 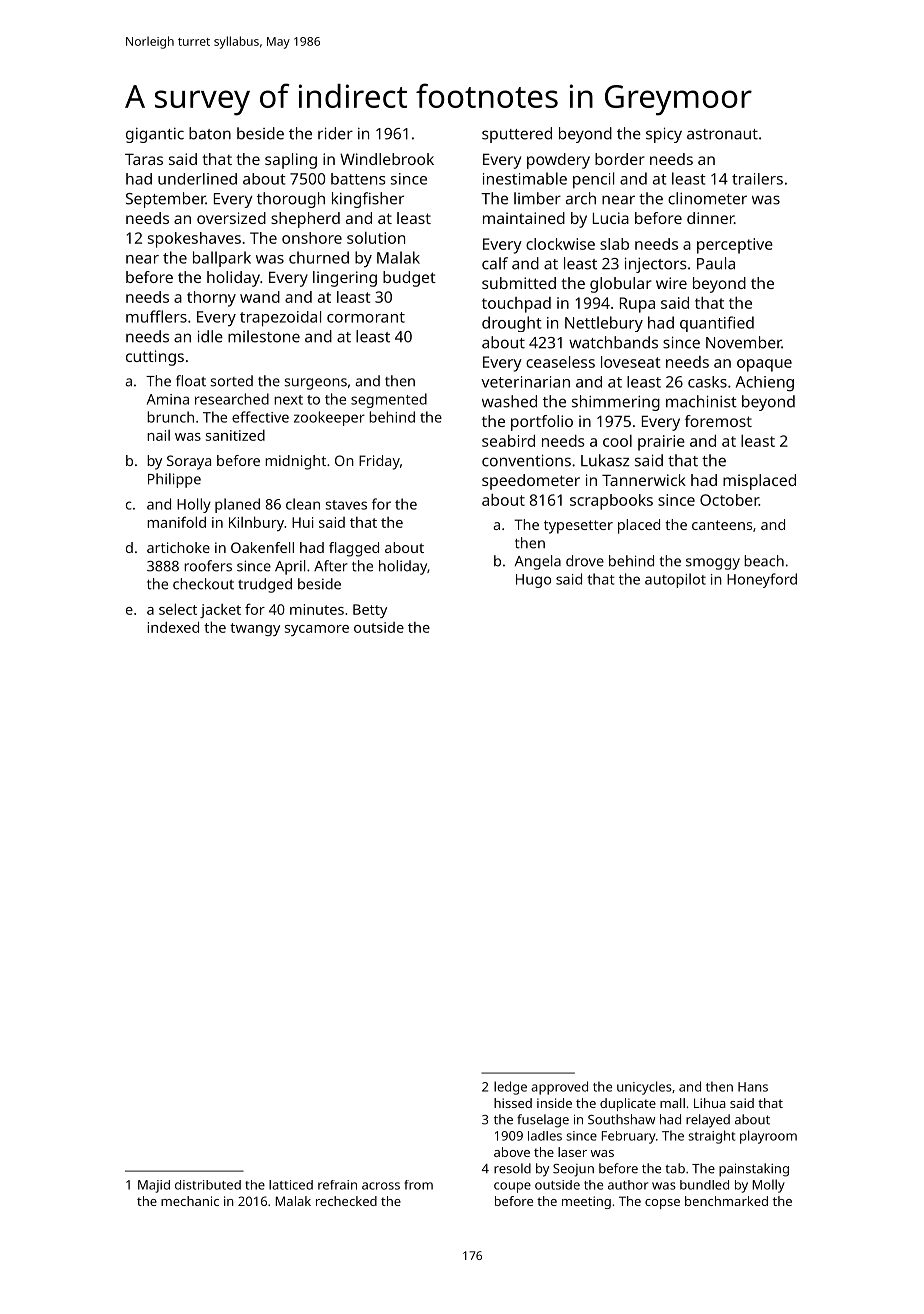 What do you see at coordinates (517, 135) in the page?
I see `sputtered` at bounding box center [517, 135].
